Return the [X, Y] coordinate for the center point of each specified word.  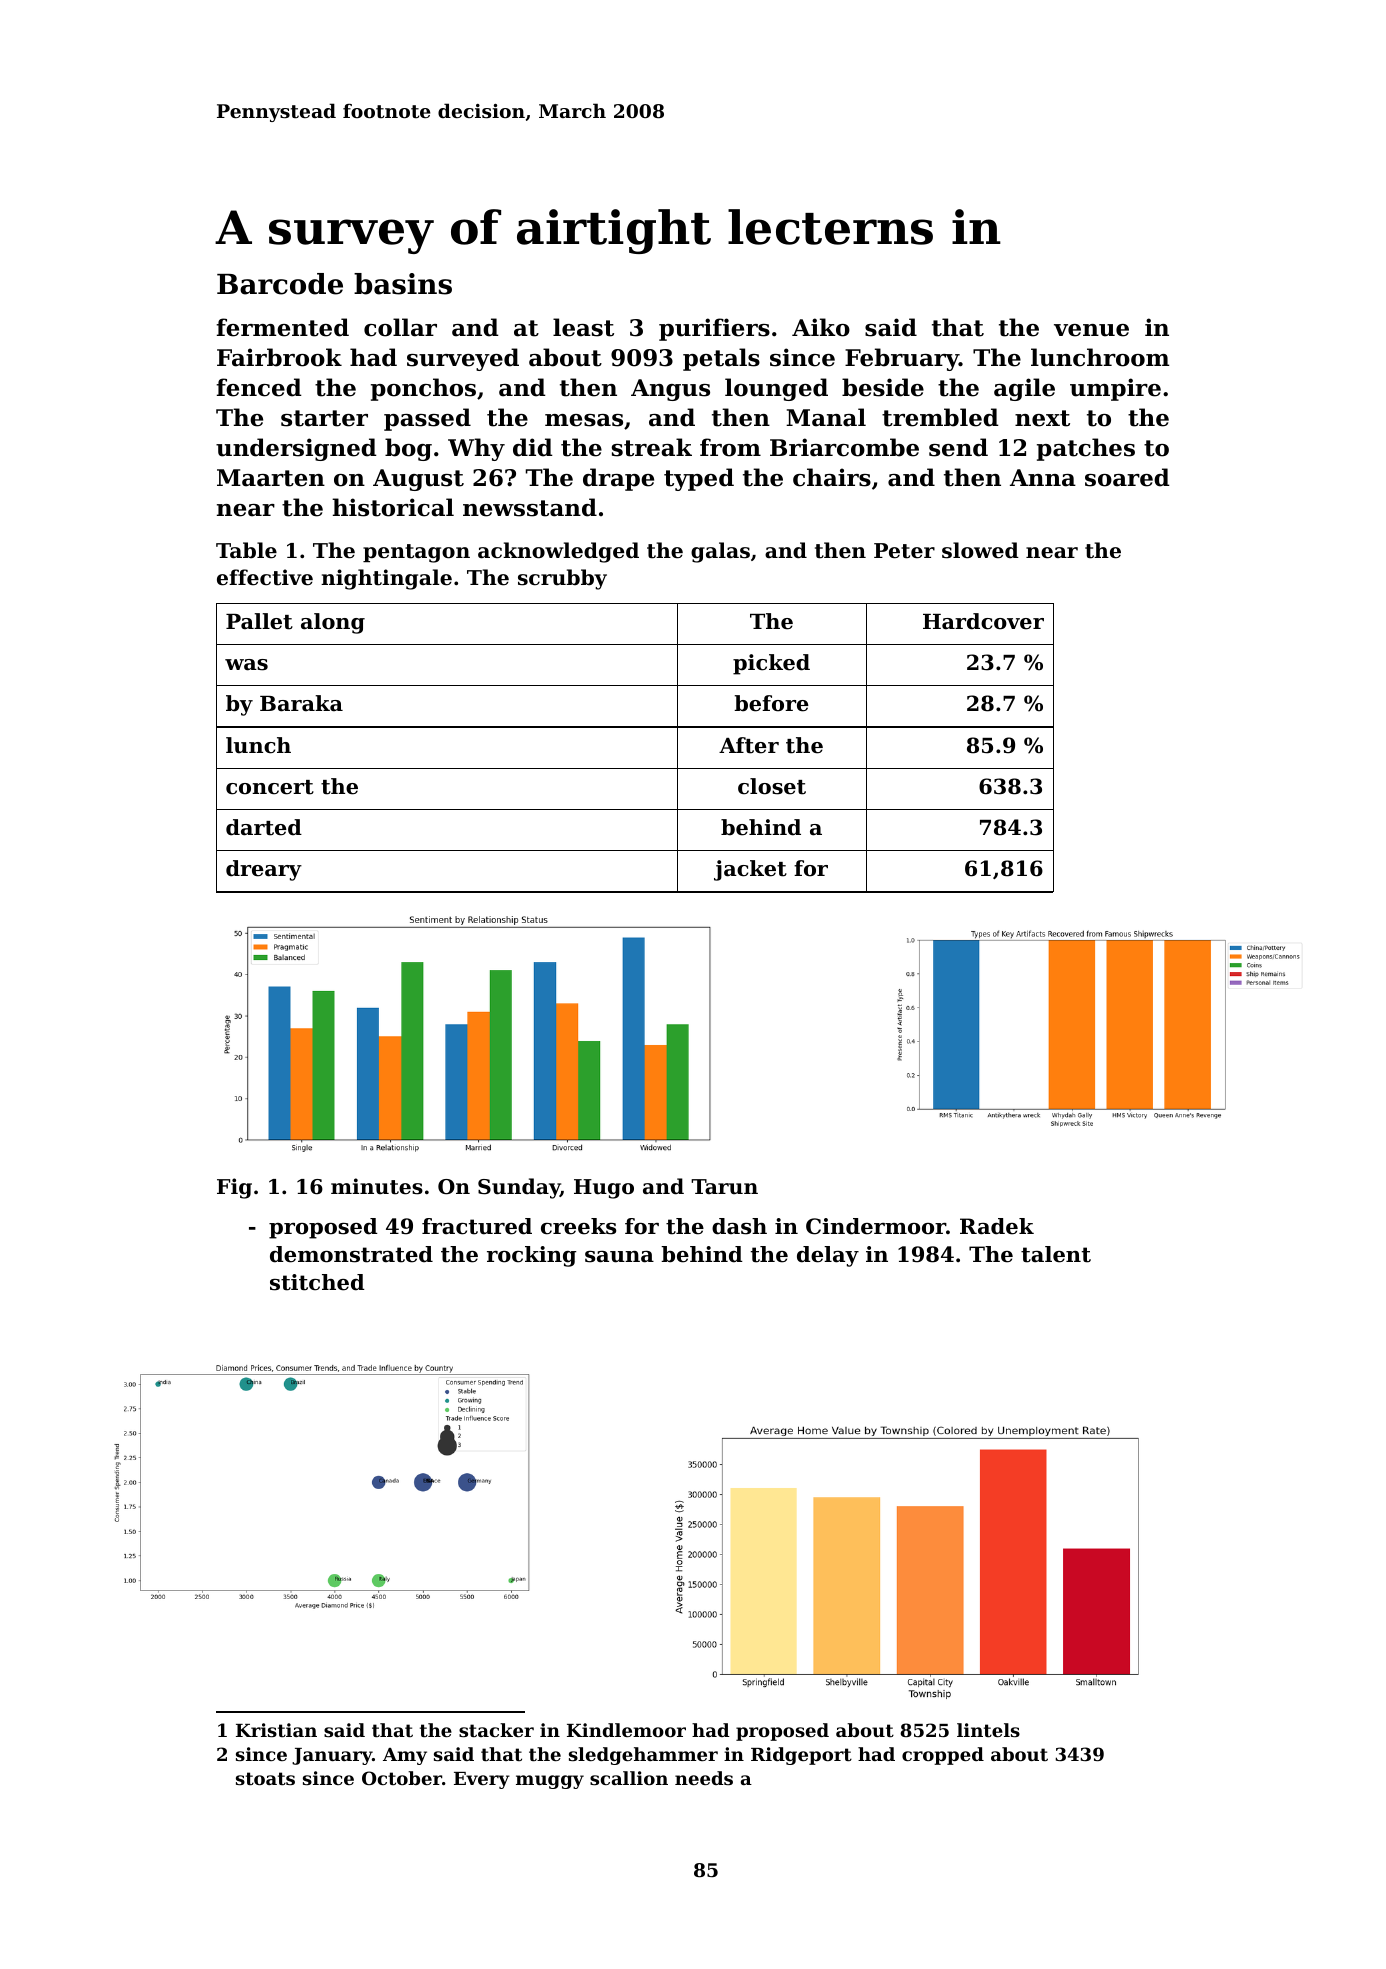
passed [427, 419]
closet [772, 786]
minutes [377, 1186]
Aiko [821, 327]
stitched [317, 1282]
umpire [1115, 389]
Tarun [724, 1186]
